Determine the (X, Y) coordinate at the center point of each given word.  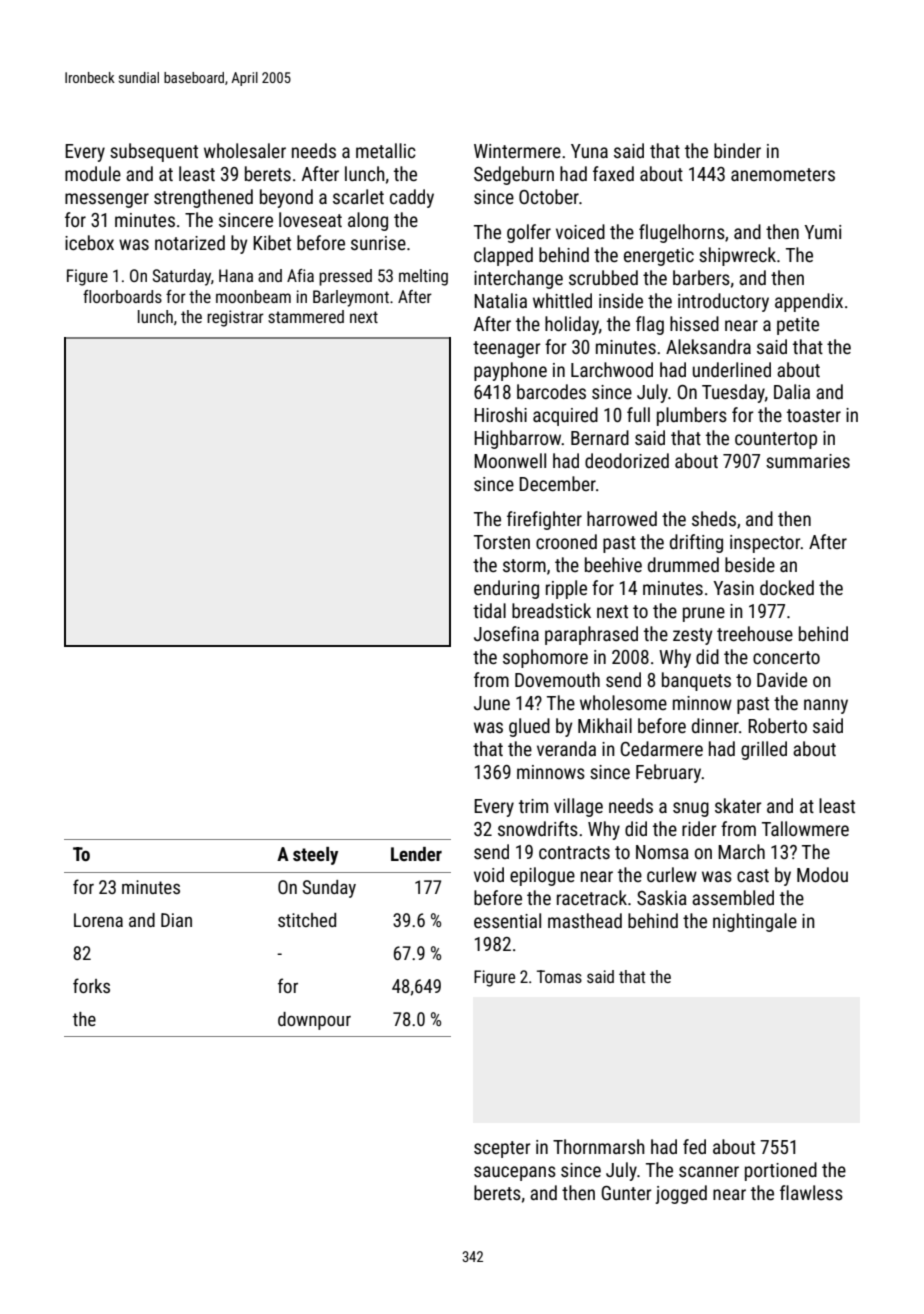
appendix (809, 302)
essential (507, 920)
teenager (507, 349)
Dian (176, 920)
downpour (314, 1021)
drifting (696, 543)
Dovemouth (557, 679)
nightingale (755, 922)
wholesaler (245, 150)
